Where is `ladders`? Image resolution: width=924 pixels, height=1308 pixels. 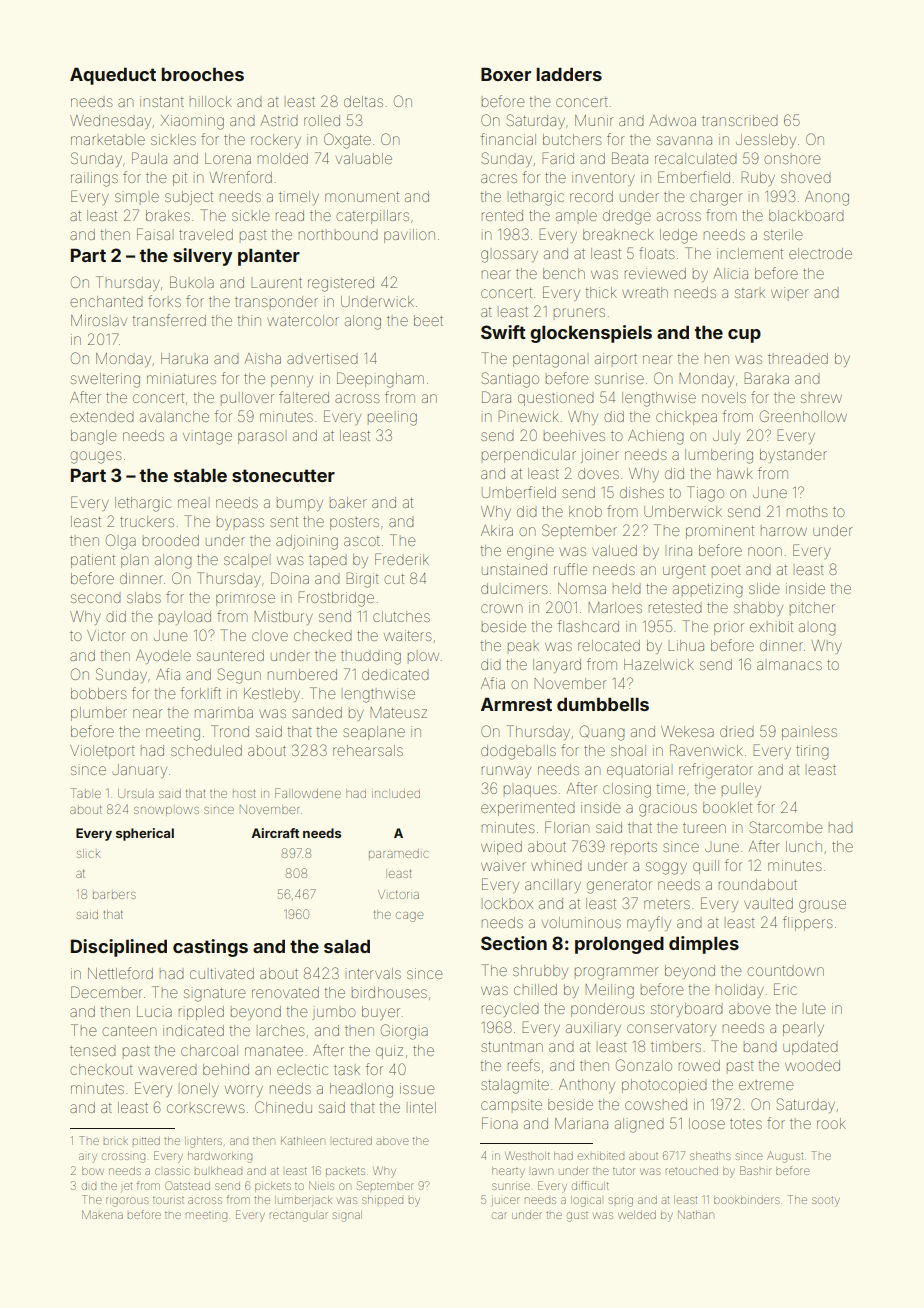 ladders is located at coordinates (569, 74).
